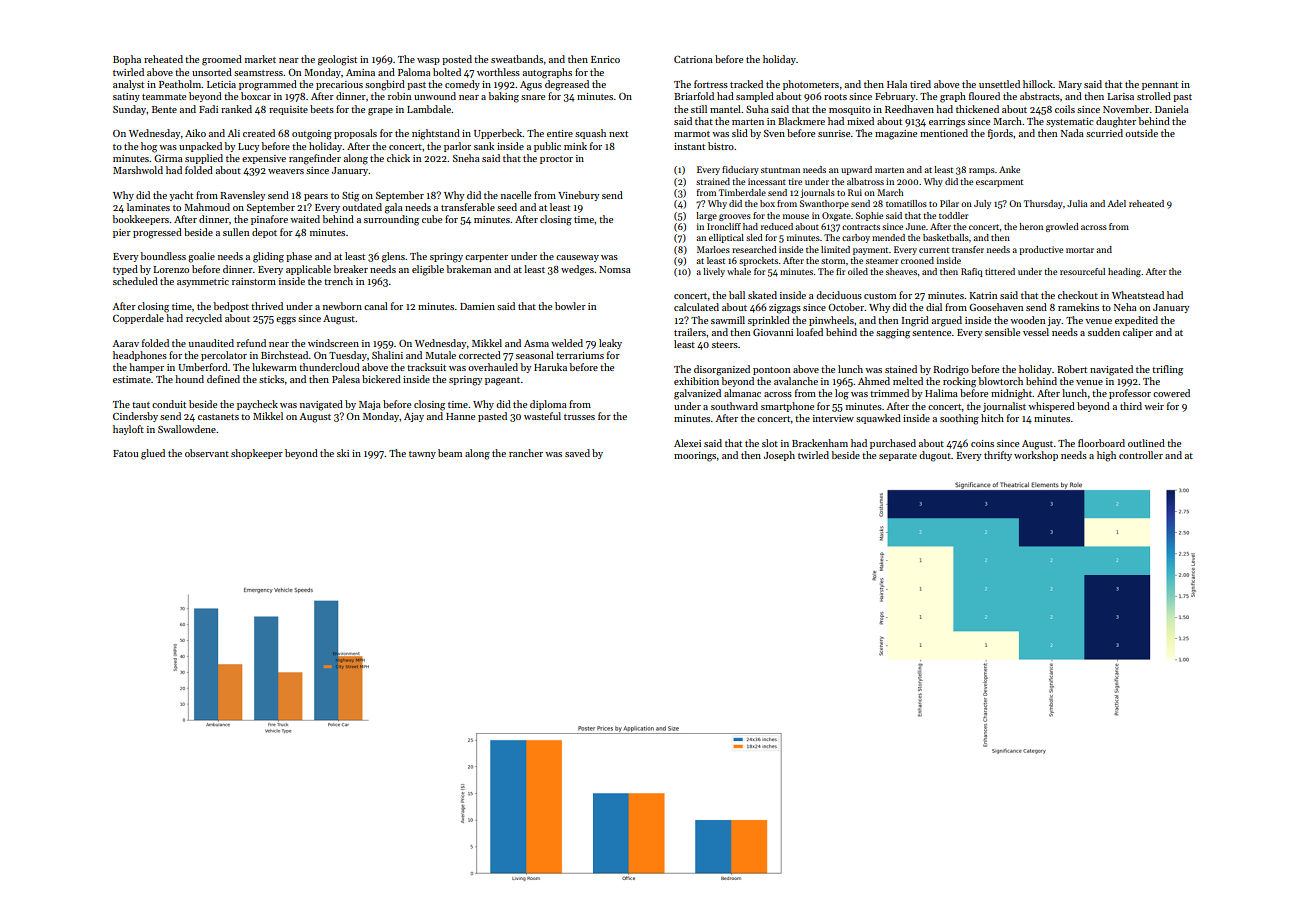 This screenshot has height=924, width=1308. I want to click on Ajay, so click(414, 417).
